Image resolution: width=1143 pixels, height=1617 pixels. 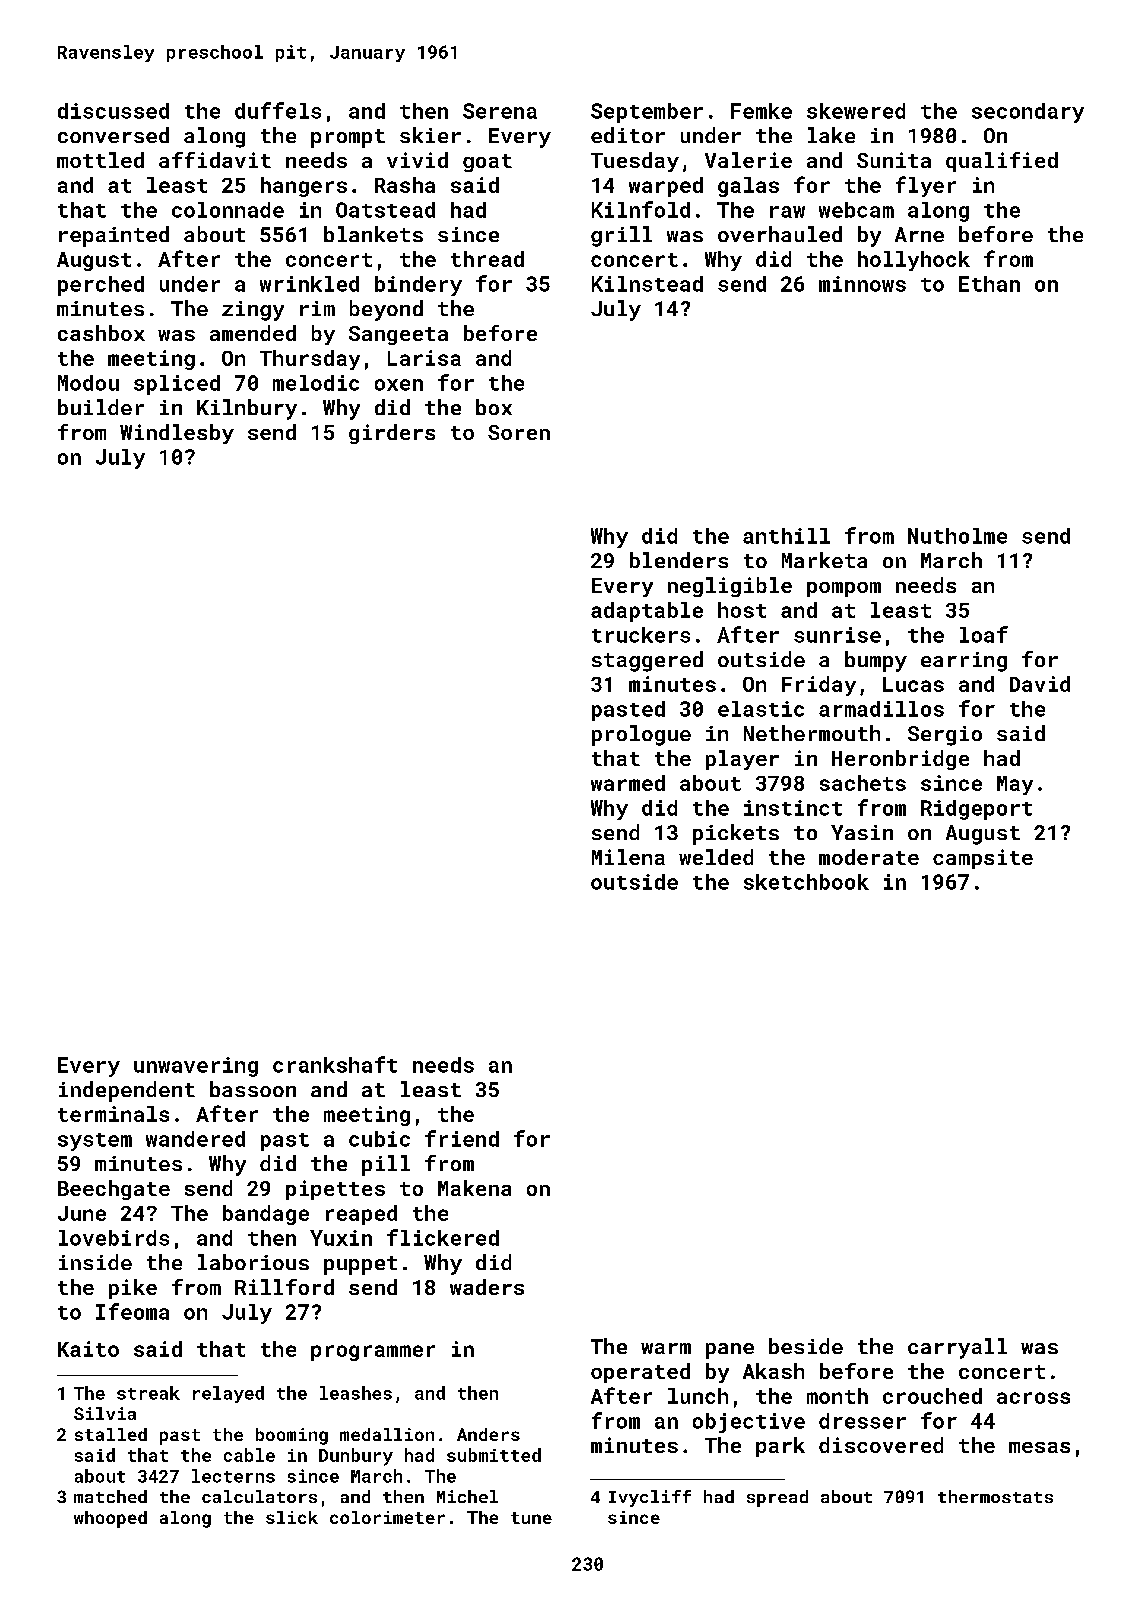 What do you see at coordinates (957, 536) in the screenshot?
I see `Nutholme` at bounding box center [957, 536].
